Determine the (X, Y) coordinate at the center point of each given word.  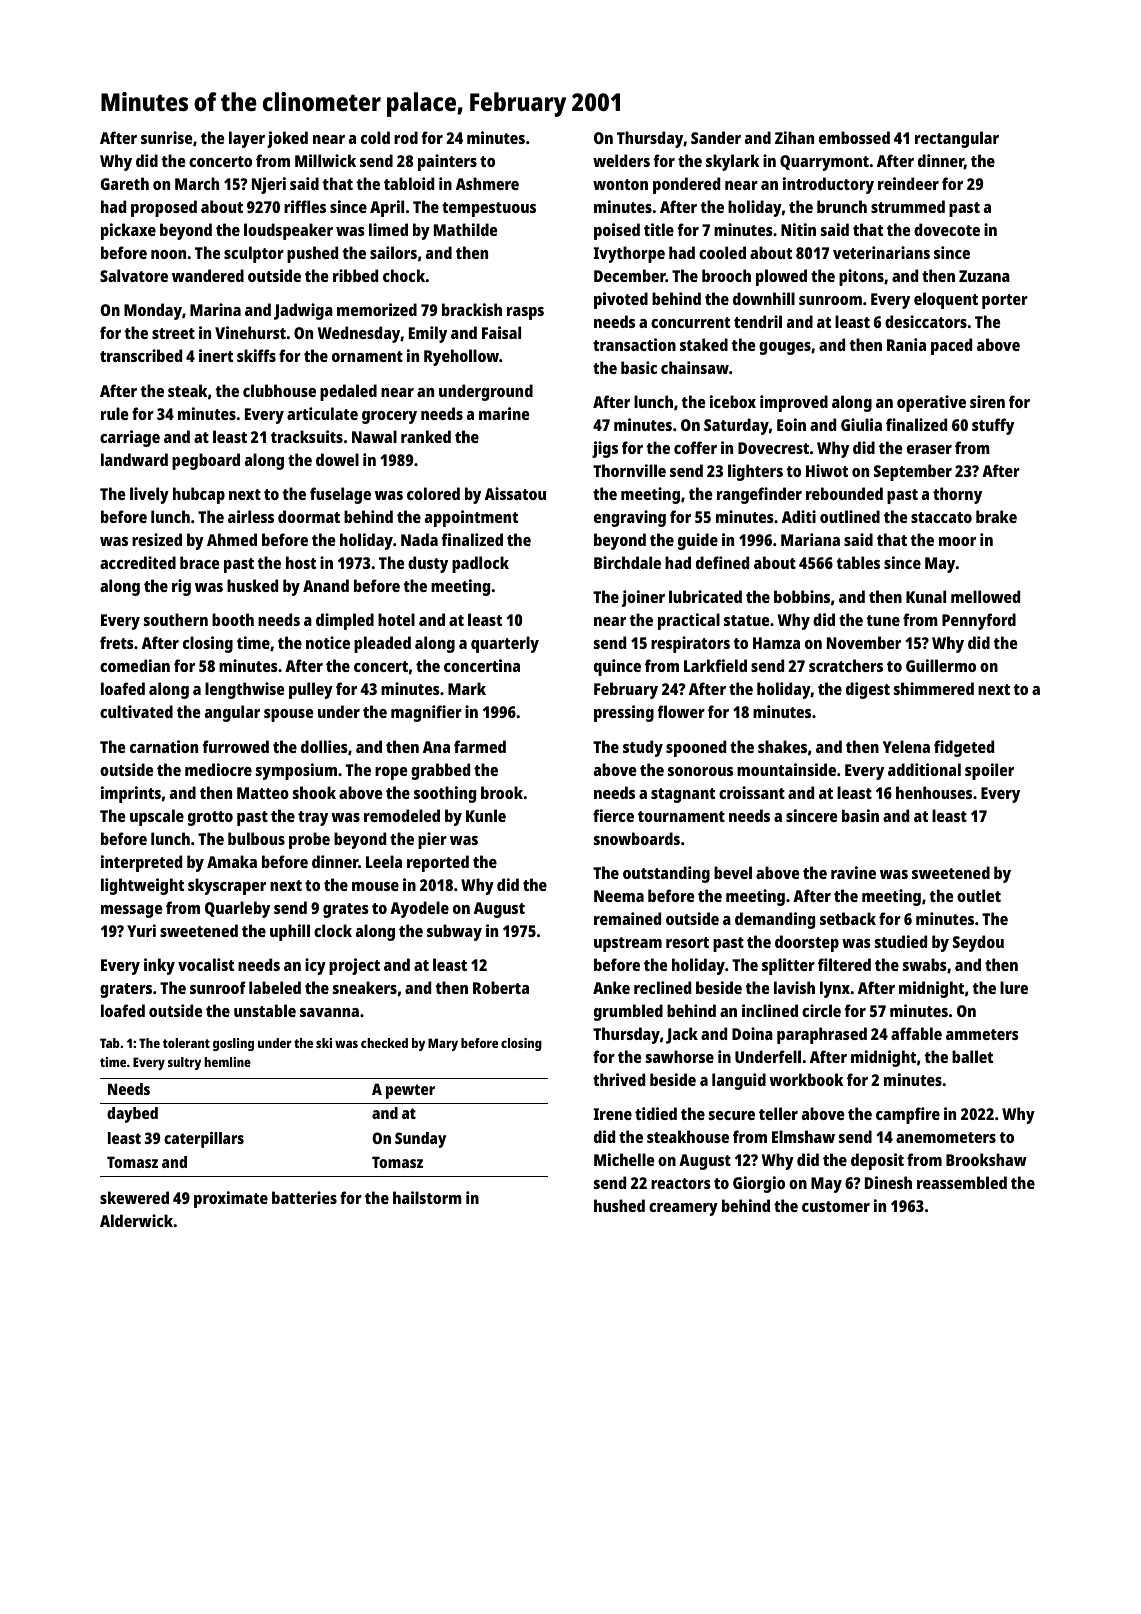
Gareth (124, 183)
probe (309, 840)
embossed (854, 137)
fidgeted (964, 748)
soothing (445, 794)
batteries (304, 1197)
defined (722, 562)
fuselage (340, 495)
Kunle (486, 815)
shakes (782, 746)
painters (447, 162)
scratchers (846, 665)
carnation (164, 746)
